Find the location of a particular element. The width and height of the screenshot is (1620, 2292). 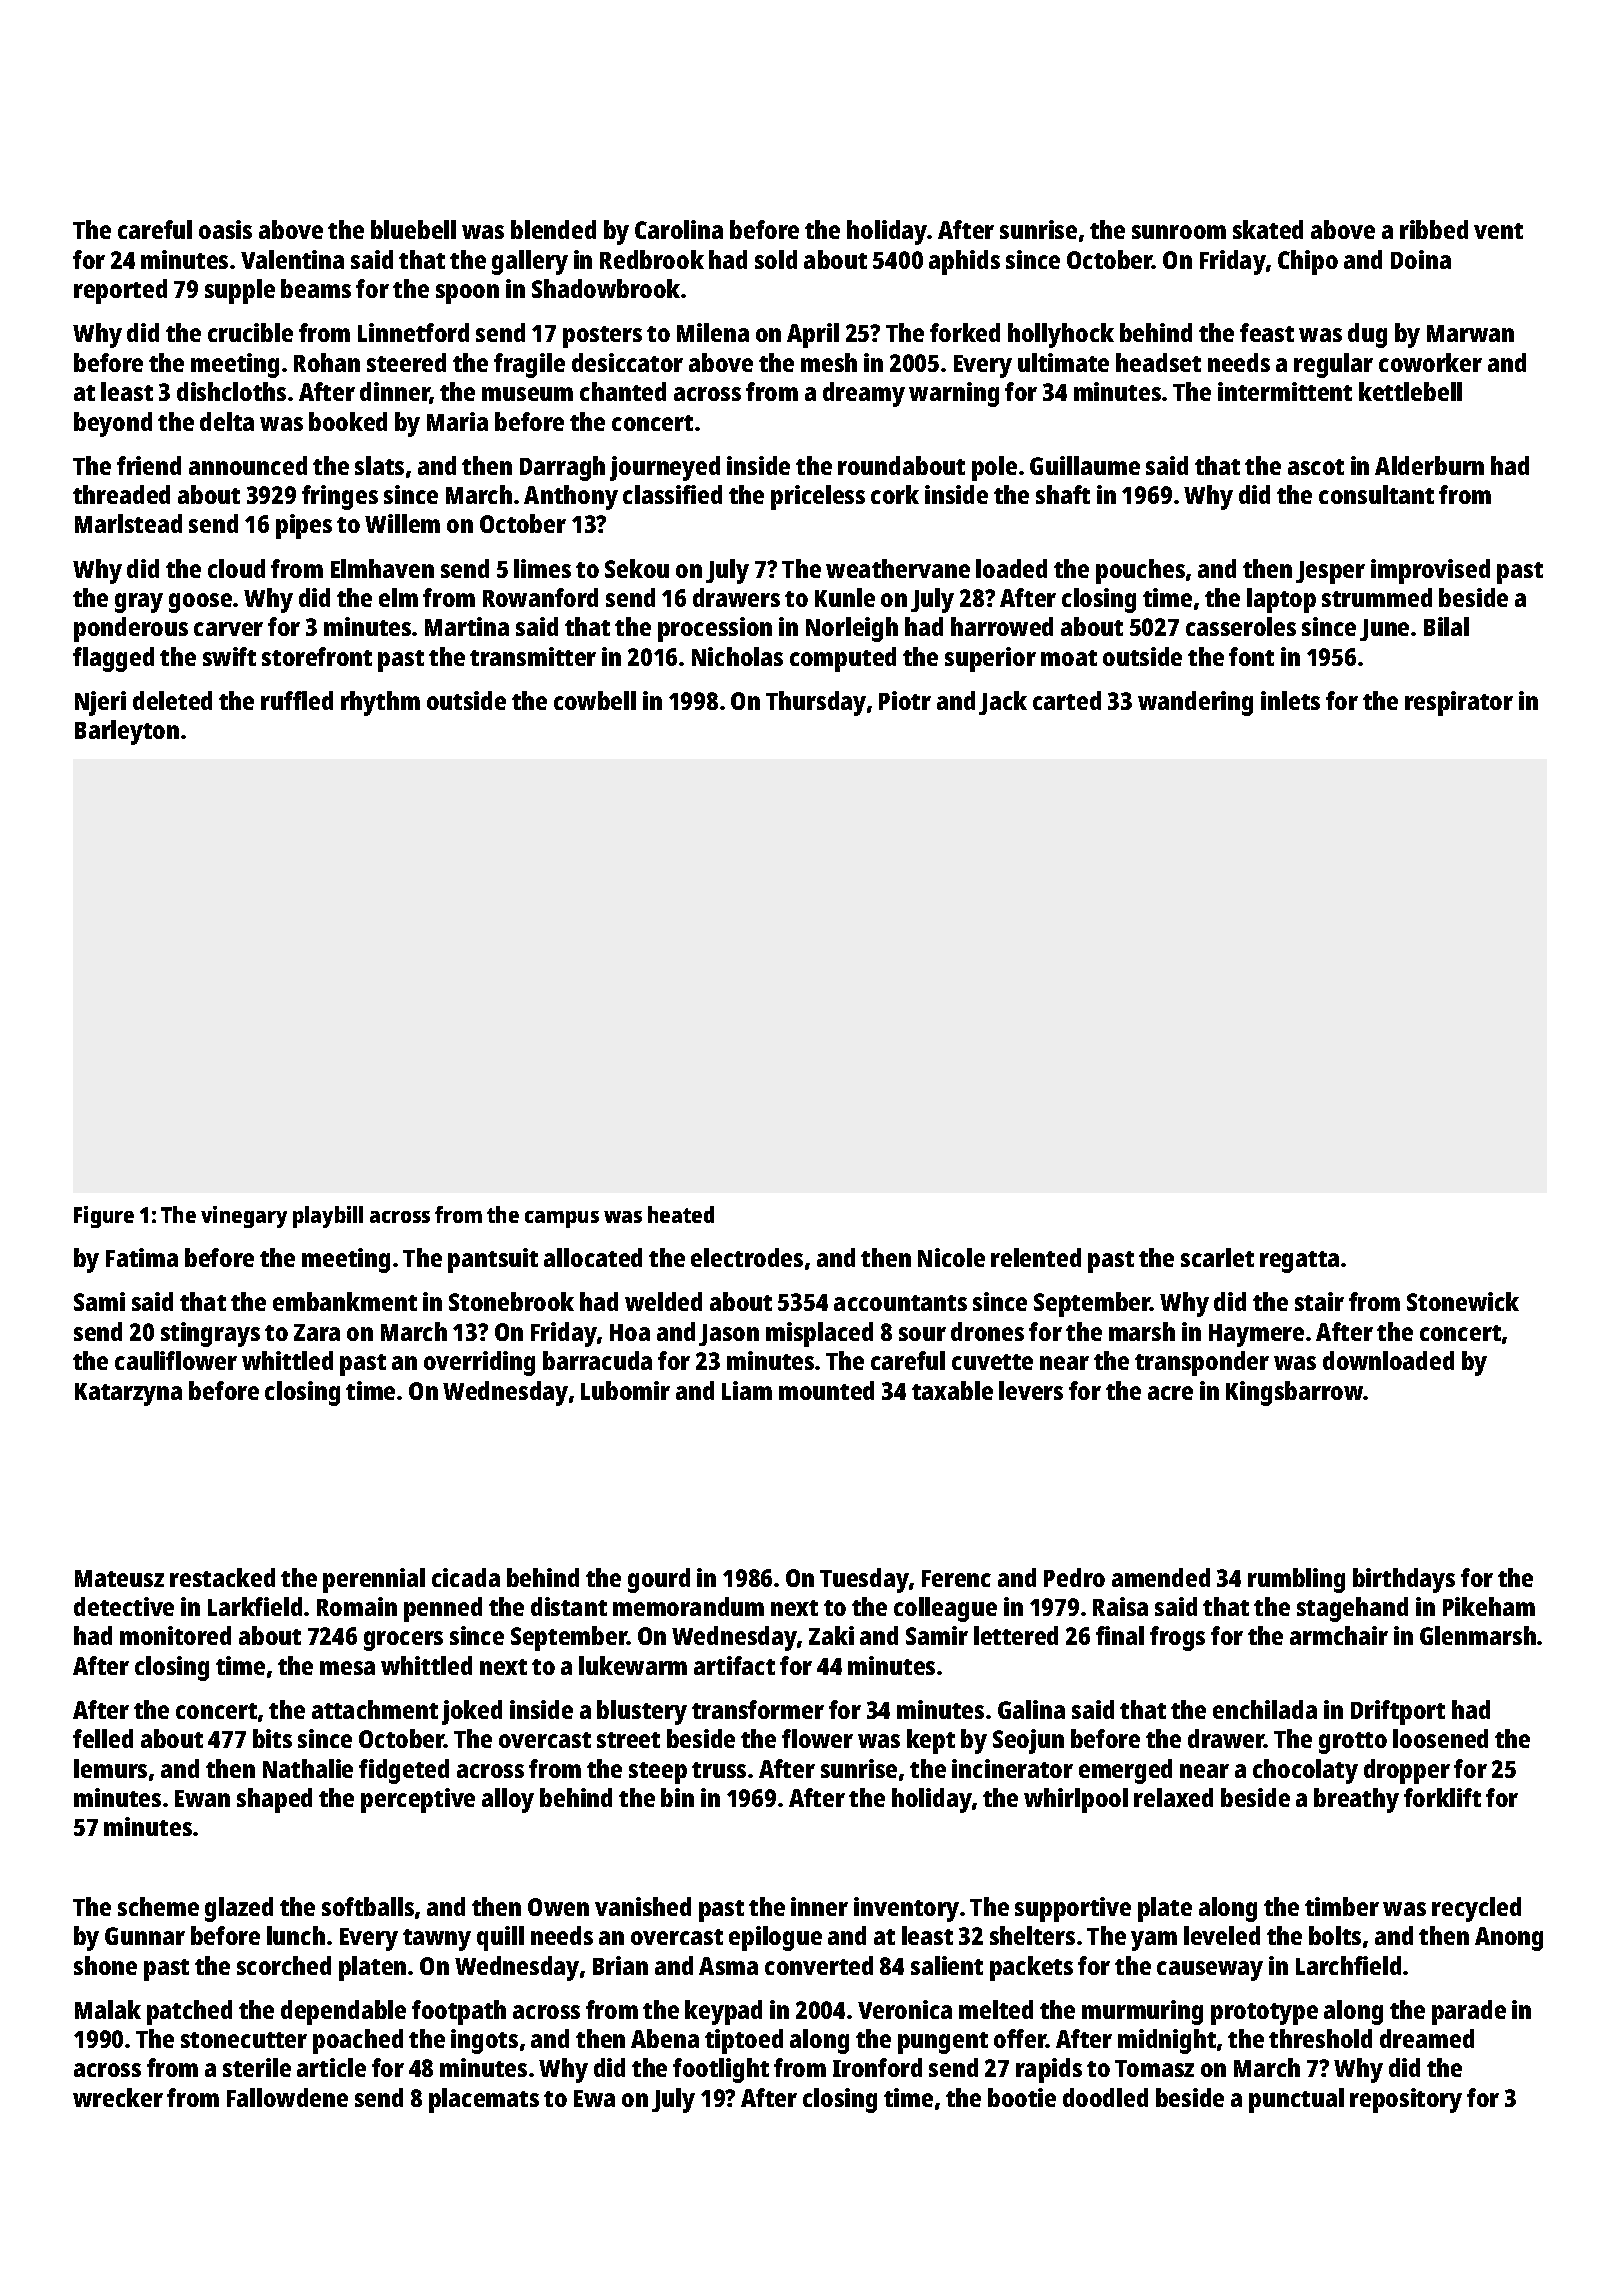

lunch is located at coordinates (296, 1935).
